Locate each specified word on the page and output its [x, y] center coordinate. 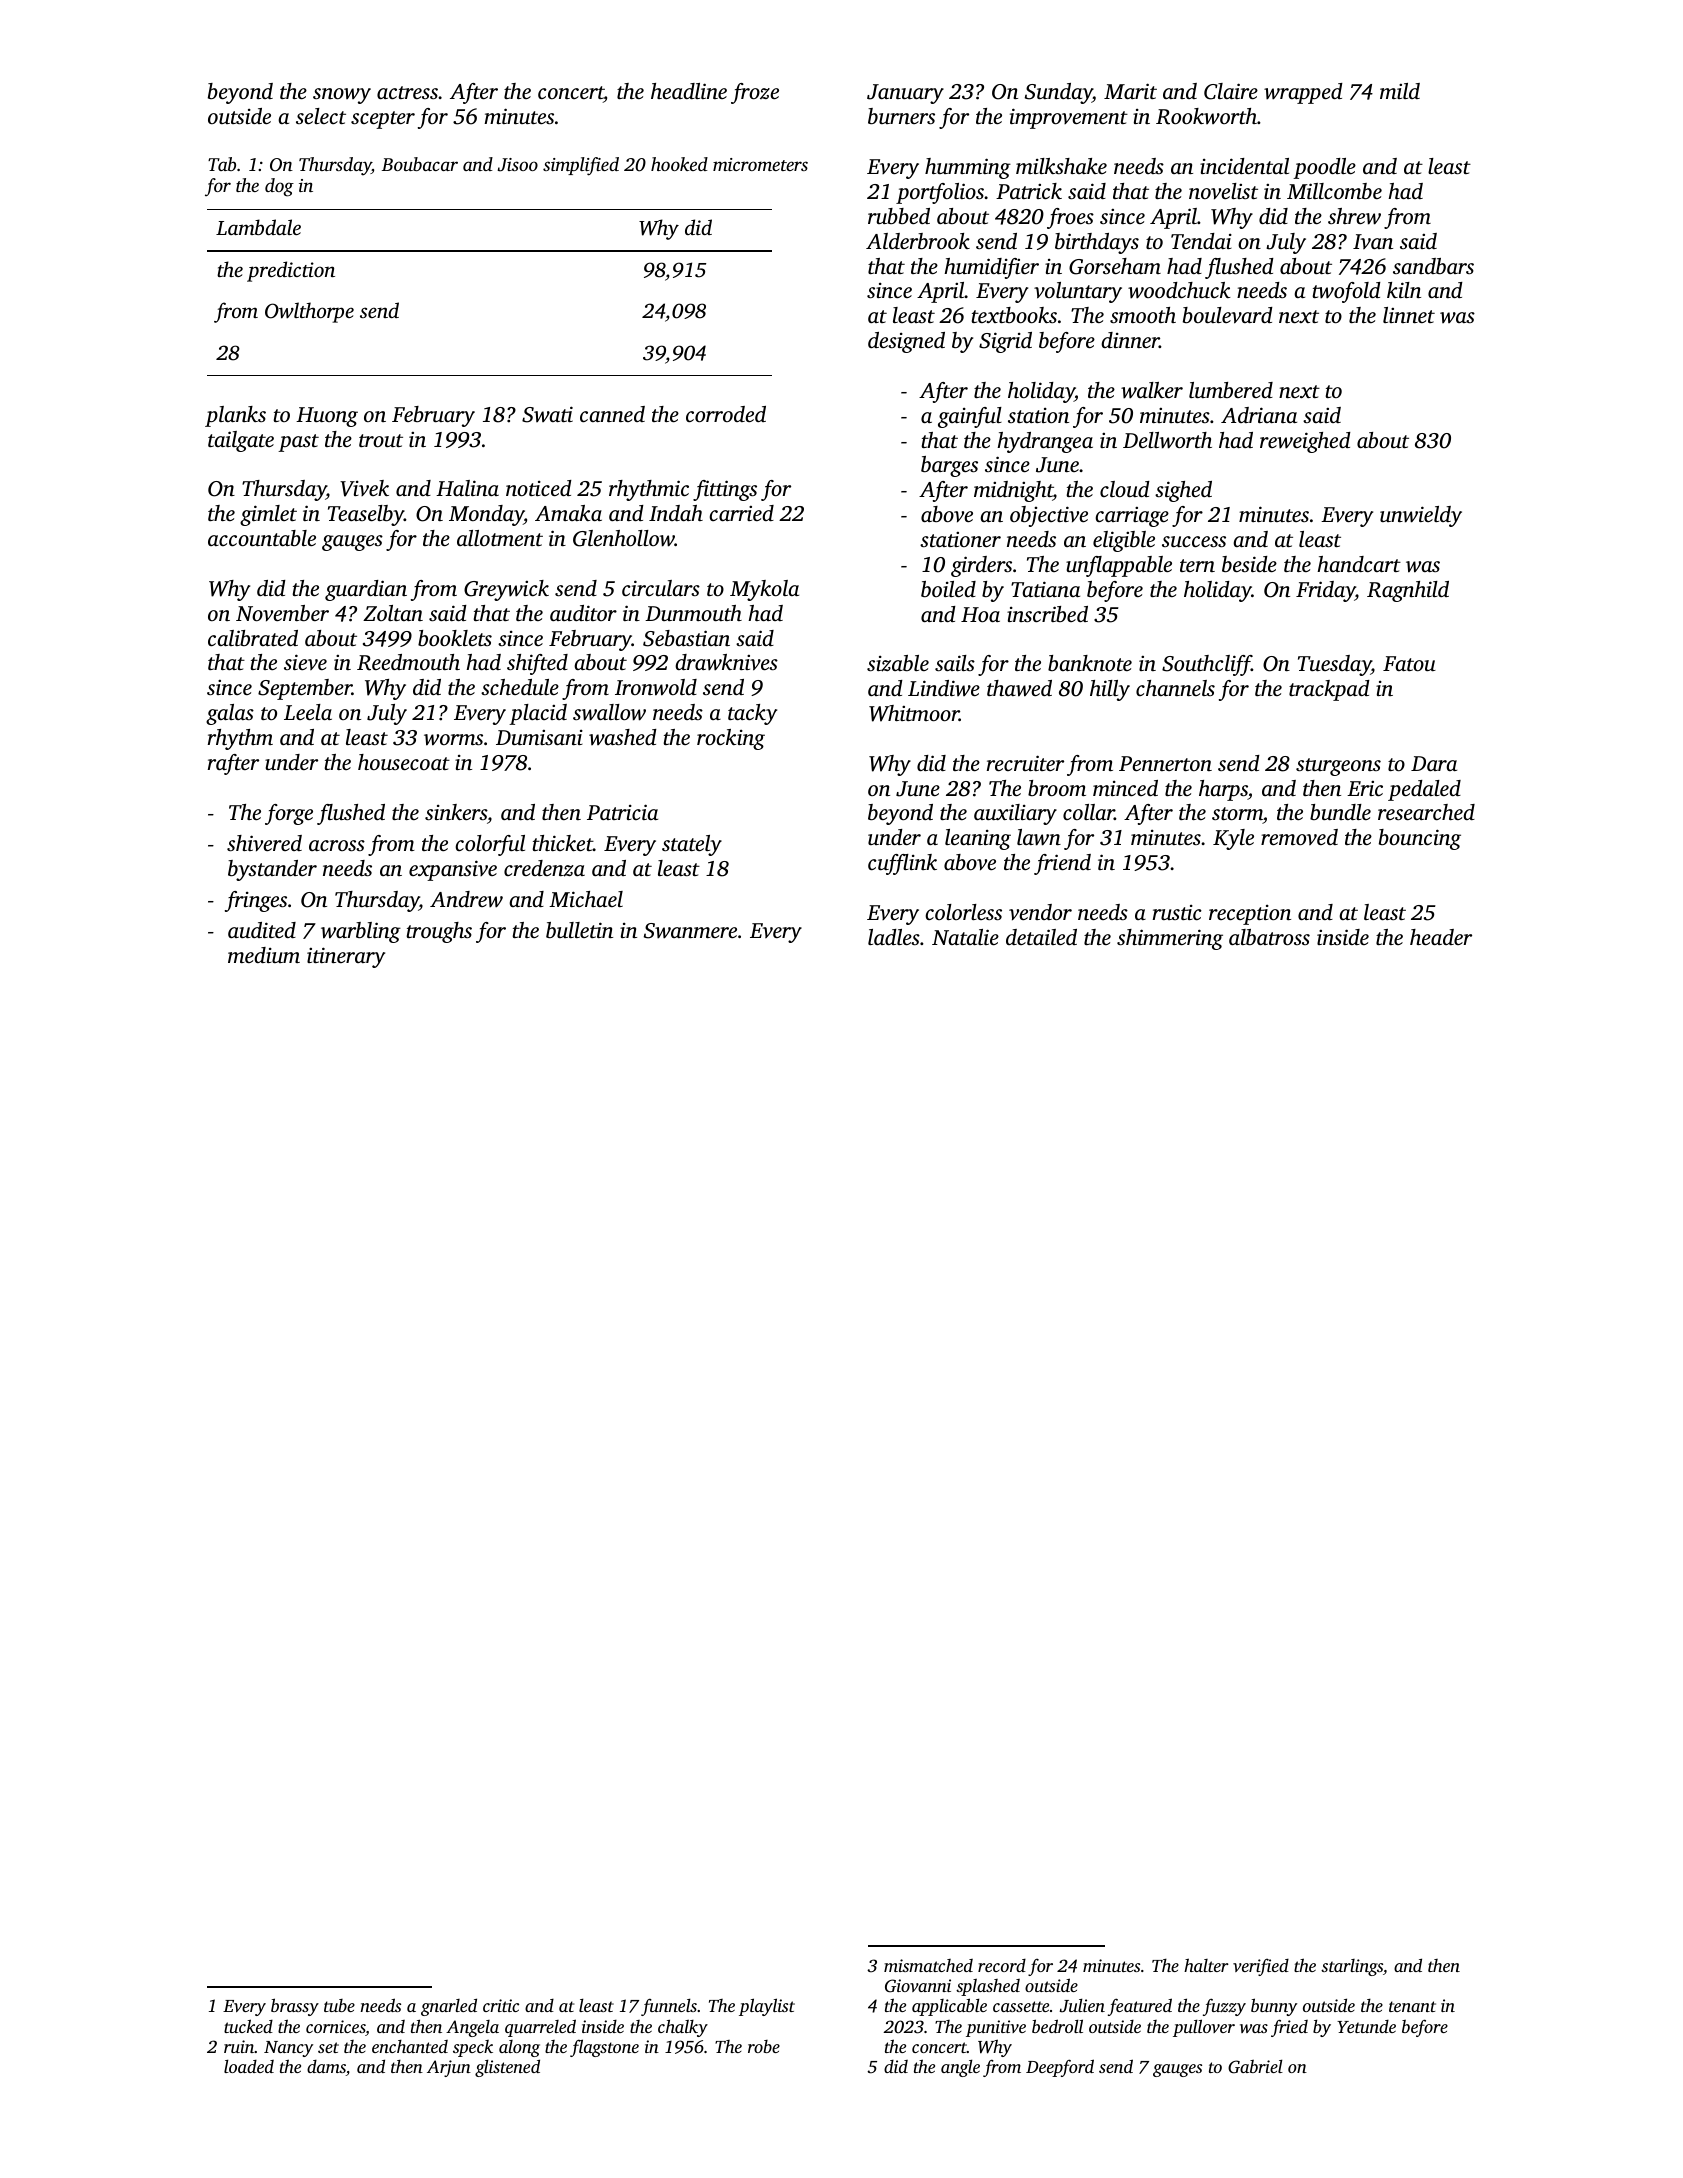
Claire [1231, 91]
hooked [679, 164]
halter [1206, 1965]
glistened [507, 2068]
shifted [537, 664]
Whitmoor [914, 713]
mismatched [928, 1965]
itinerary [346, 957]
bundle [1340, 812]
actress [407, 92]
